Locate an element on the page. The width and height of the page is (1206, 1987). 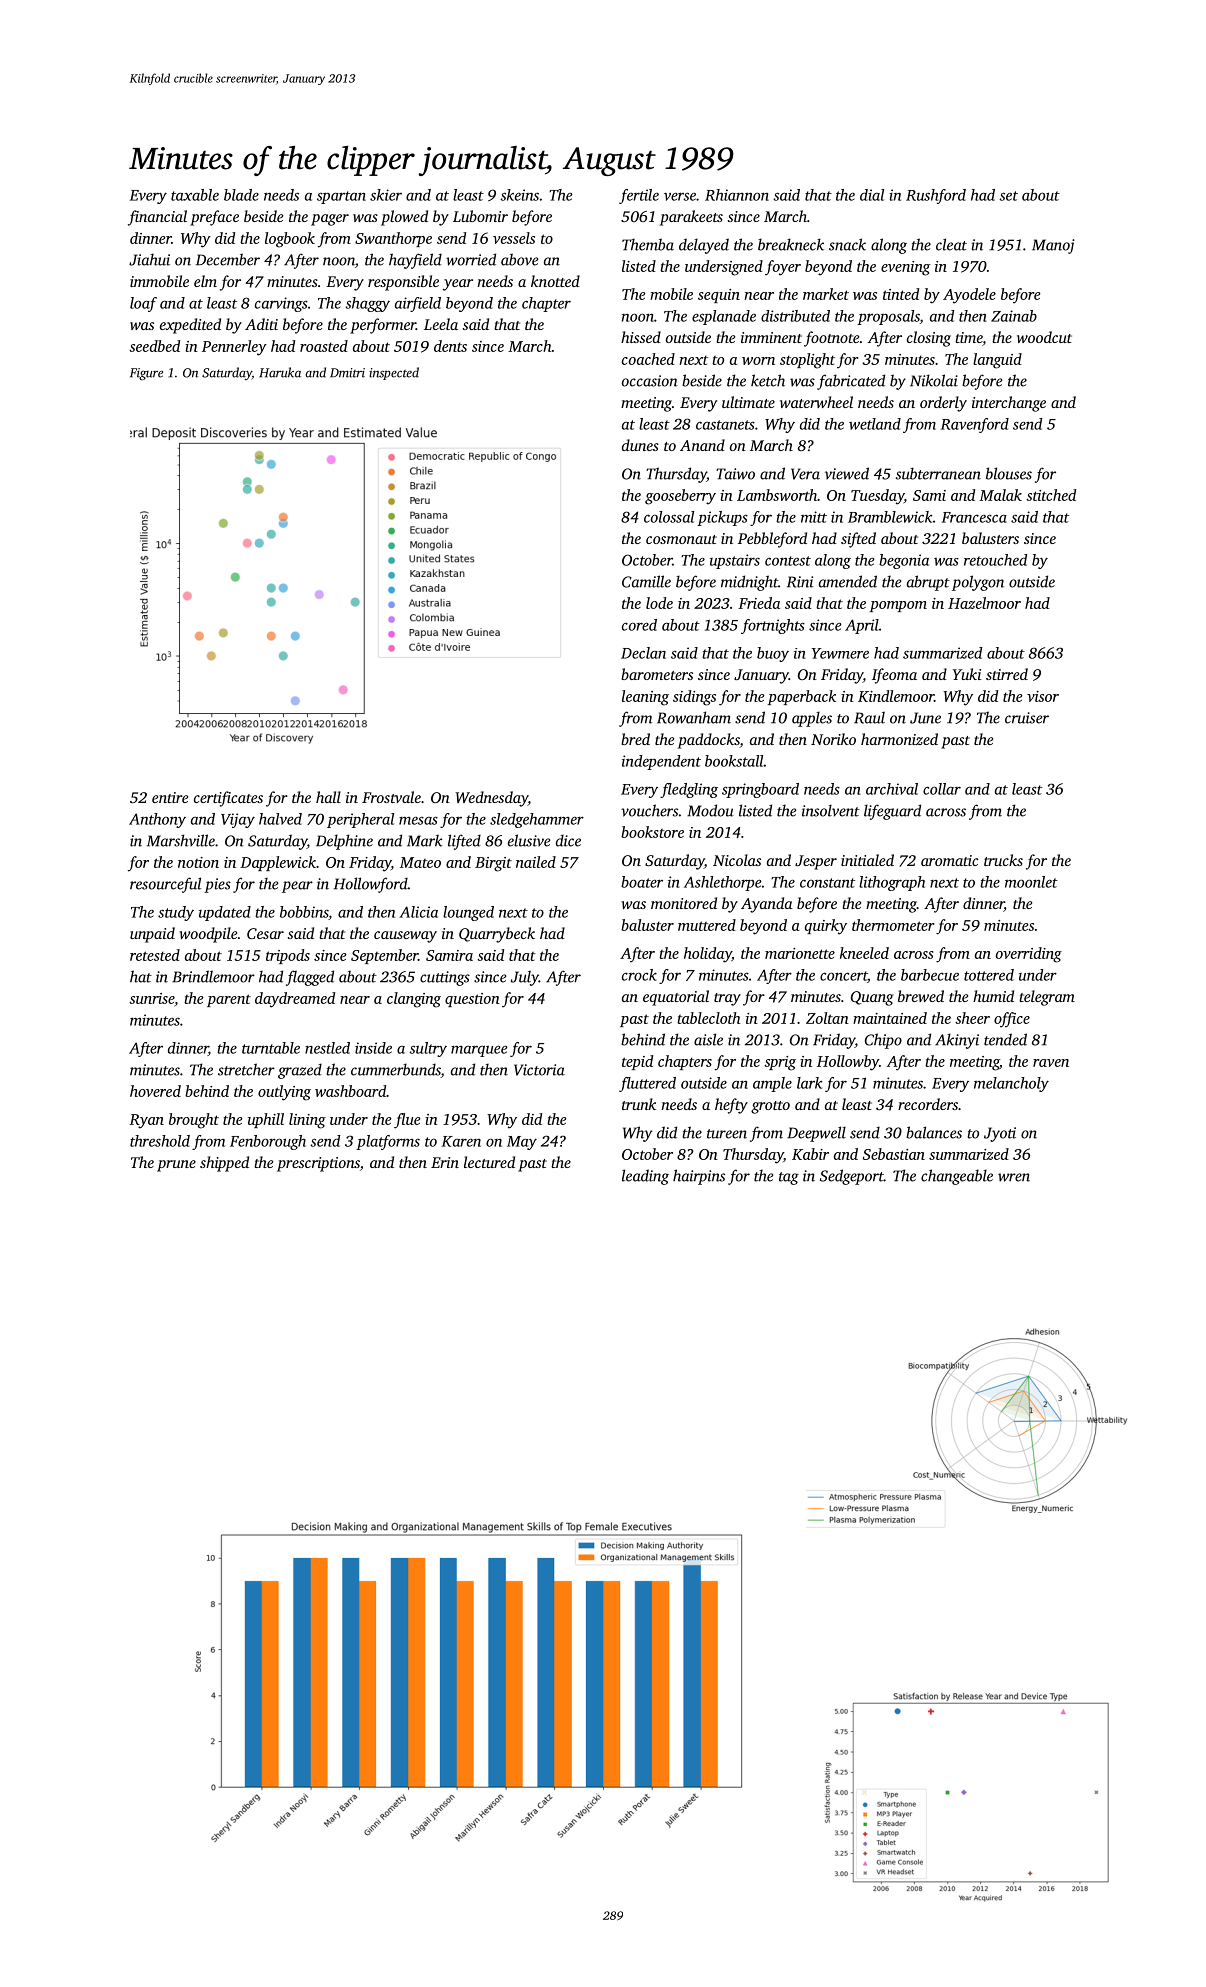
entire is located at coordinates (170, 797).
